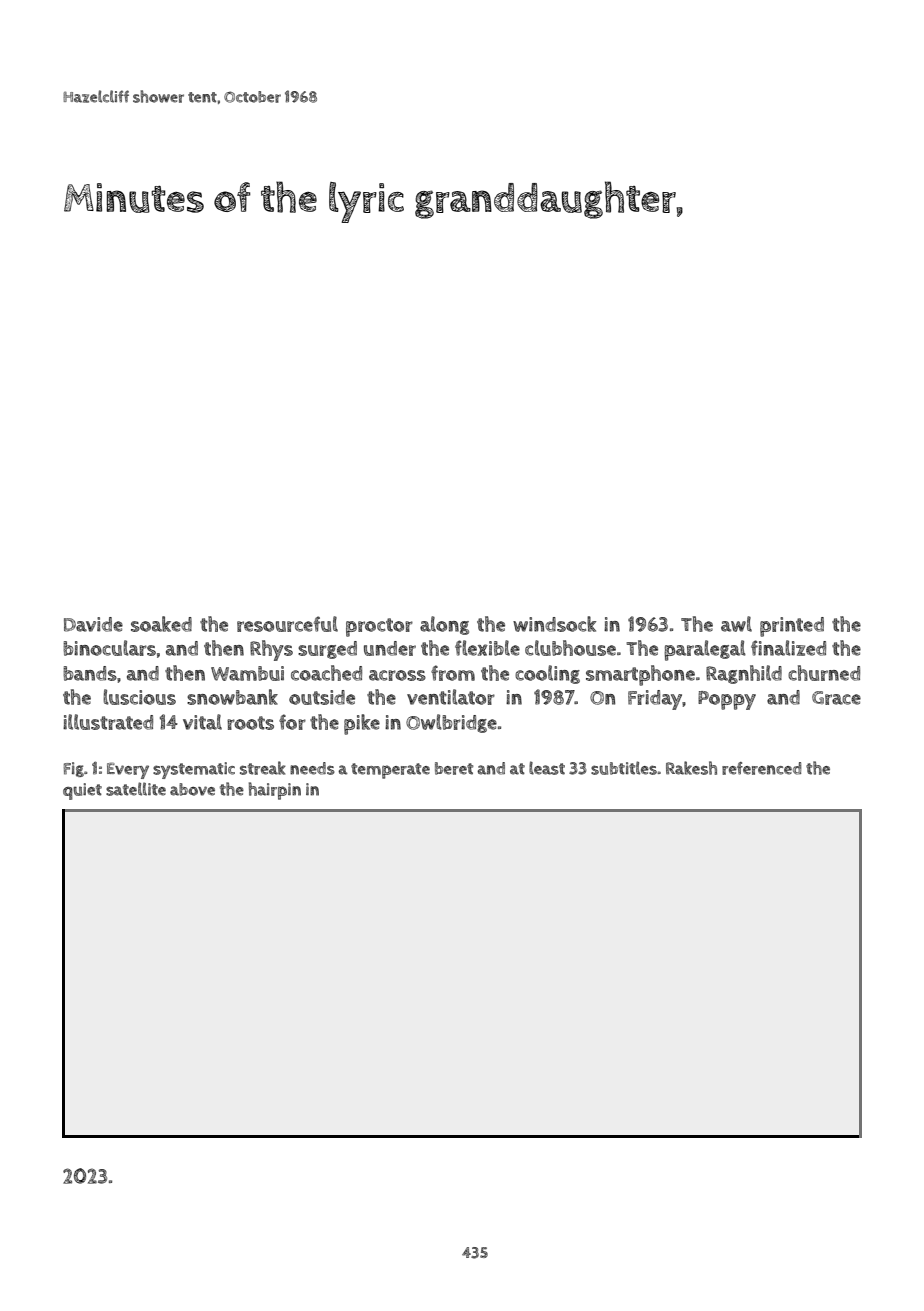 The height and width of the document is (1311, 924). Describe the element at coordinates (275, 791) in the document. I see `hairpin` at that location.
